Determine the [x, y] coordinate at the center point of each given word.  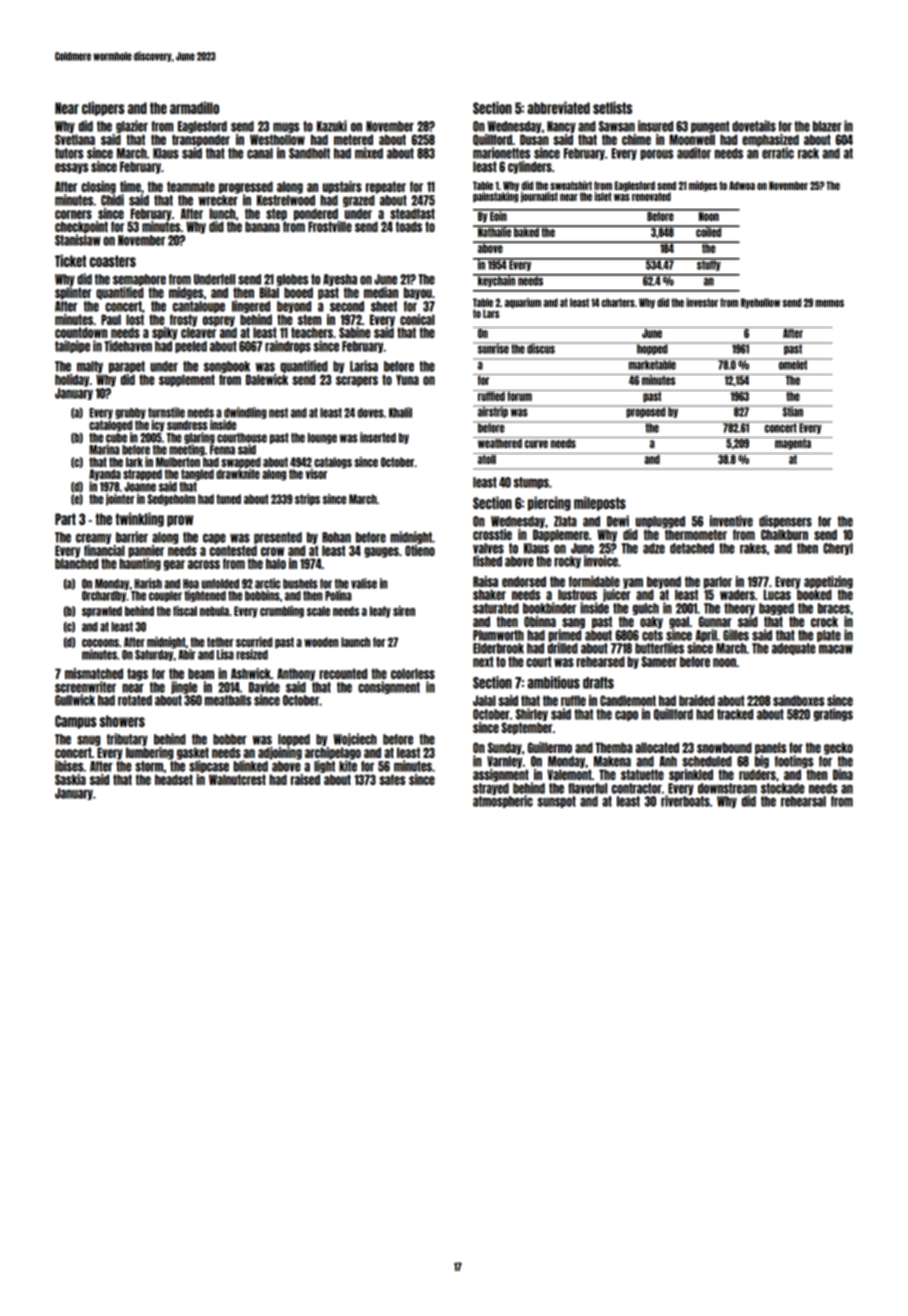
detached [692, 548]
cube [116, 438]
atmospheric [503, 801]
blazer [827, 126]
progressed [246, 187]
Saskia [70, 779]
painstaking [495, 197]
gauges [381, 552]
